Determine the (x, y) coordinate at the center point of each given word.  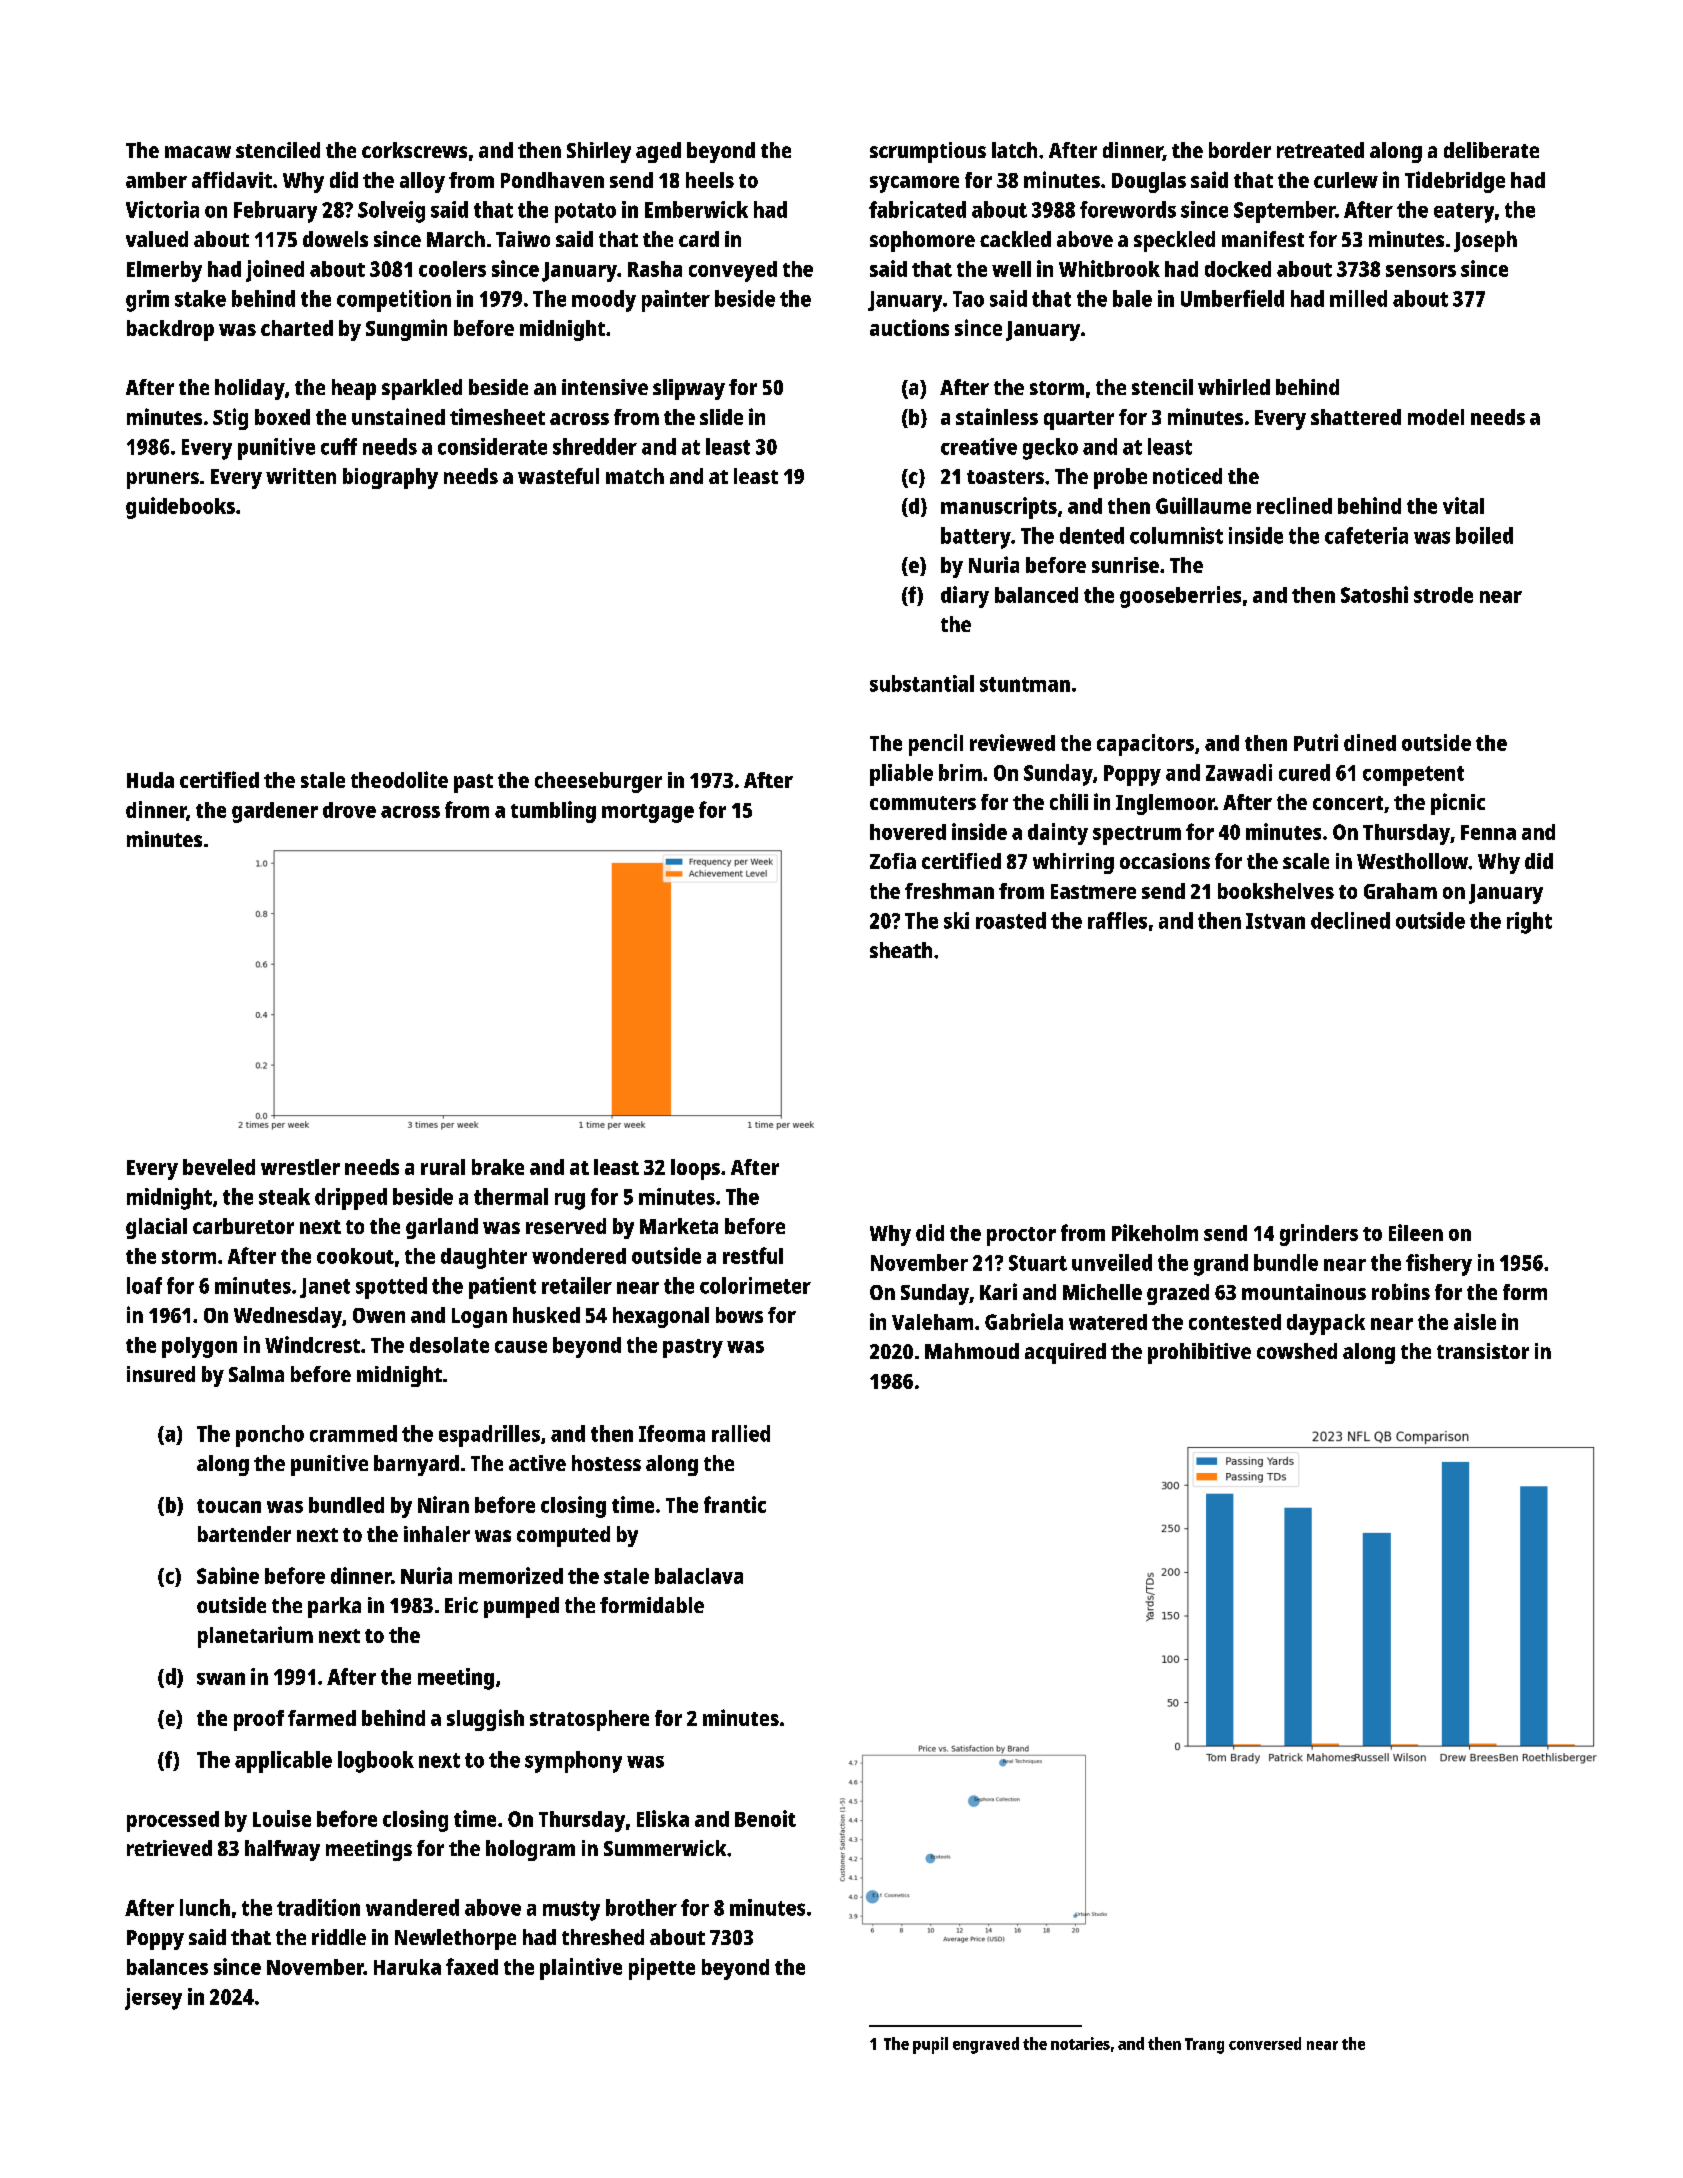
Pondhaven (552, 180)
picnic (1458, 804)
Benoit (765, 1818)
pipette (662, 1969)
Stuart (1038, 1263)
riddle (339, 1937)
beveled (219, 1167)
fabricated (917, 209)
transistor (1483, 1351)
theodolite (399, 779)
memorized (511, 1575)
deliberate (1491, 150)
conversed (1265, 2043)
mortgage (648, 813)
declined (1350, 920)
